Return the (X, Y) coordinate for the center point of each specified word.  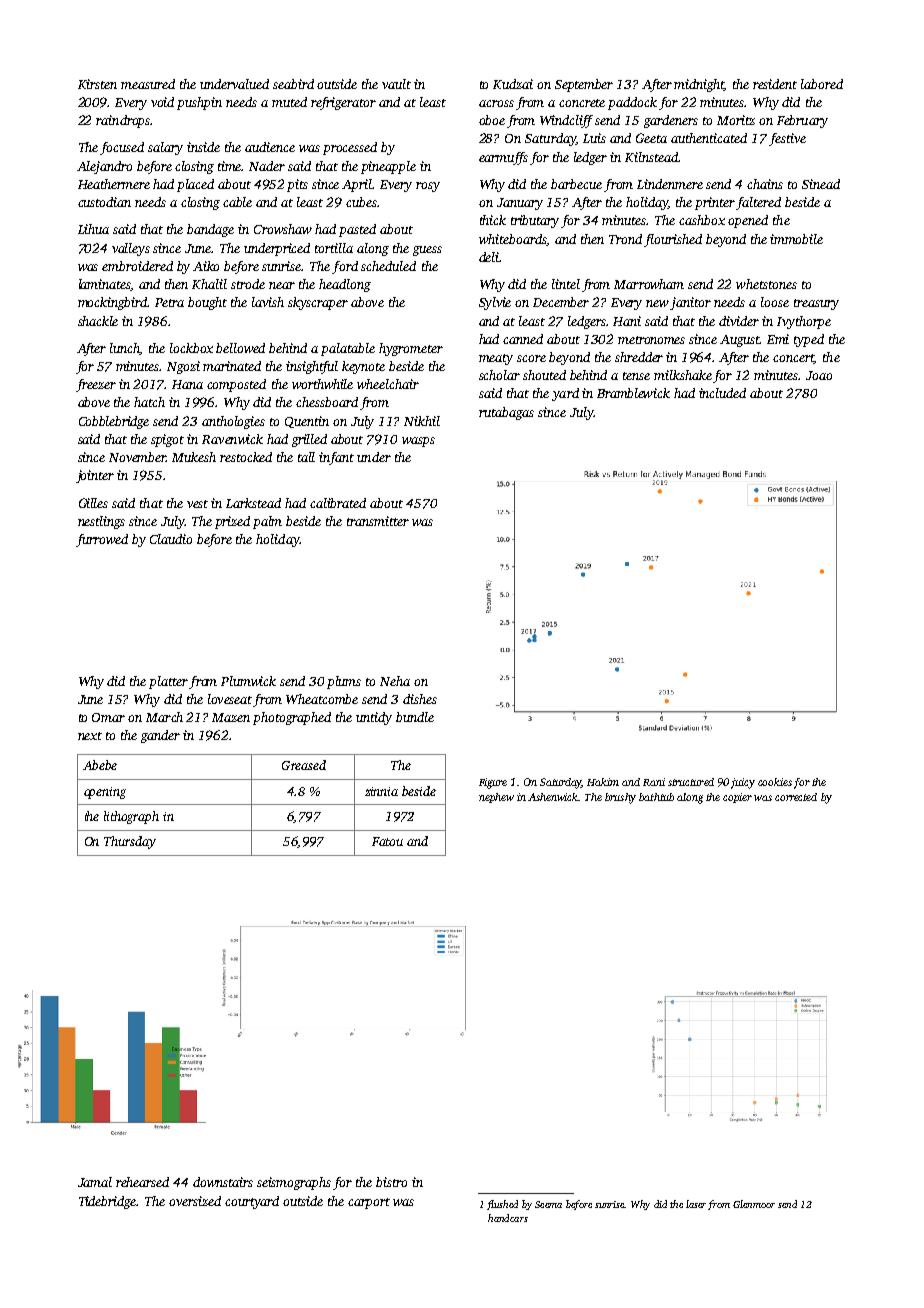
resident (775, 84)
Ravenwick (232, 439)
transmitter (378, 521)
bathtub (656, 797)
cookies (775, 782)
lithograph (131, 817)
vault (396, 84)
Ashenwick (553, 797)
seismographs (294, 1183)
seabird (293, 84)
